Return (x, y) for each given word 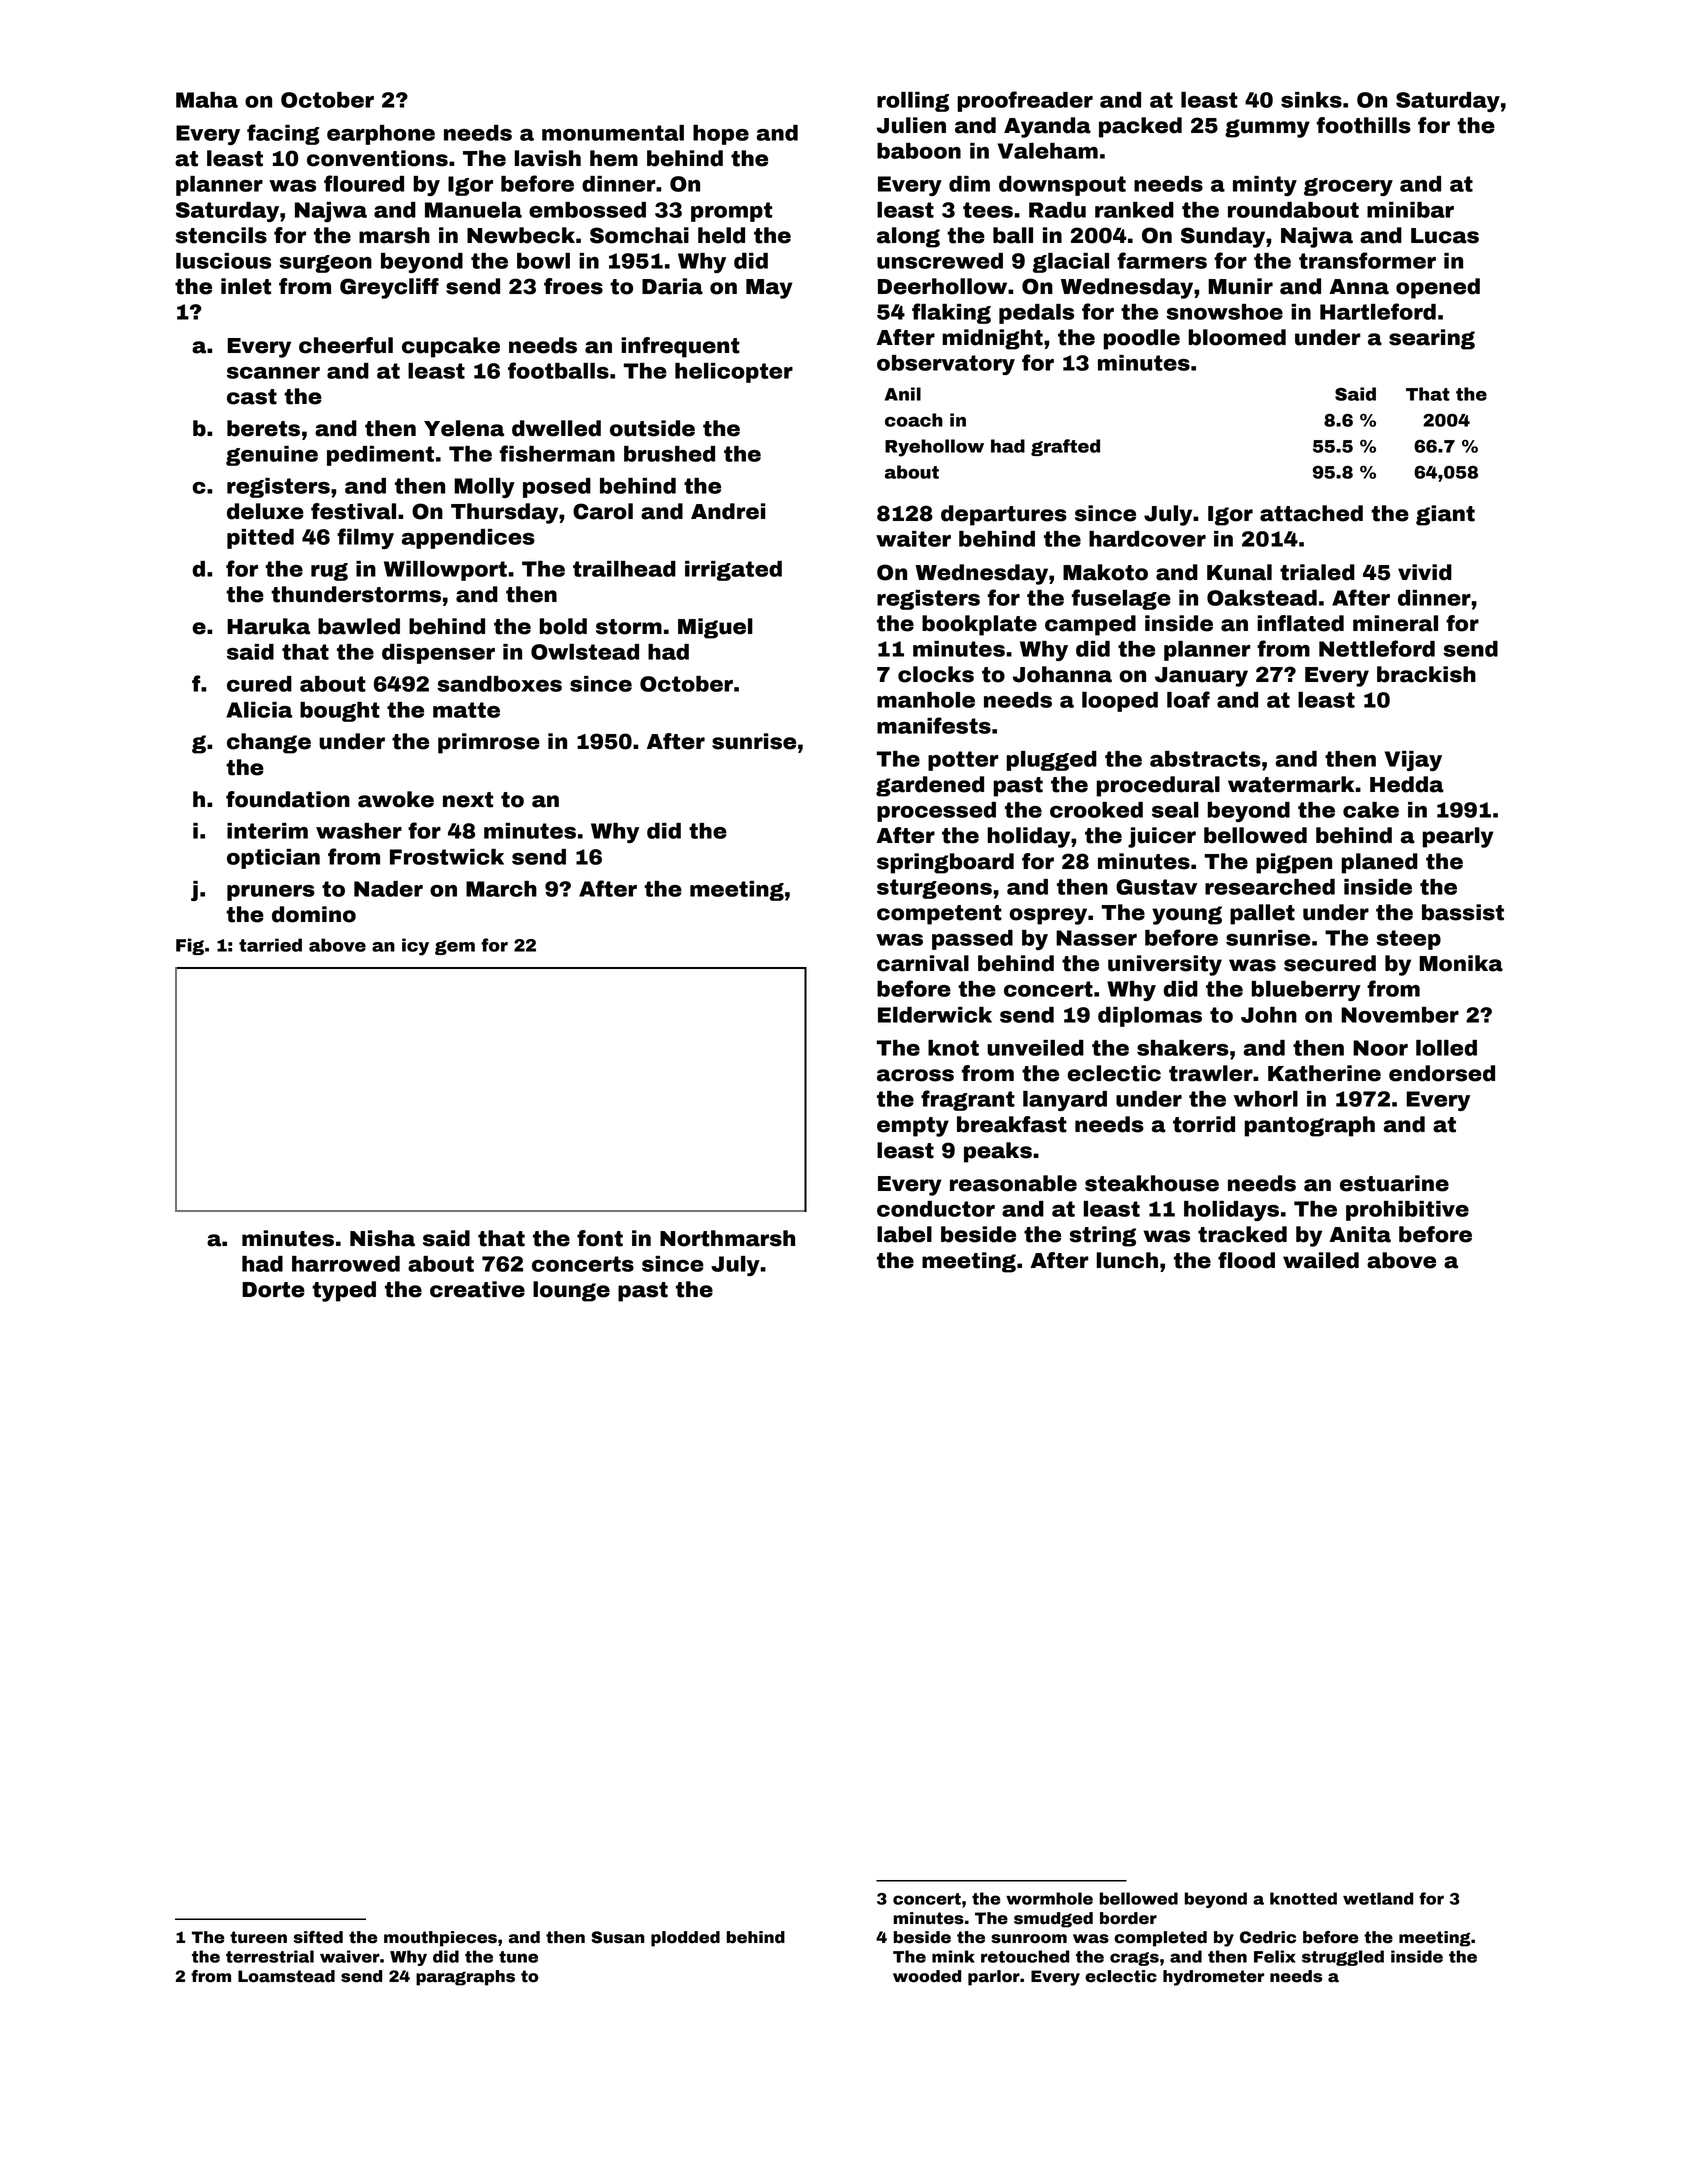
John (1269, 1015)
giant (1445, 515)
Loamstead (286, 1976)
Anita (1360, 1234)
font (600, 1238)
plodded (685, 1939)
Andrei (728, 511)
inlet (246, 286)
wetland (1378, 1898)
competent (939, 915)
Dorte (273, 1290)
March (501, 889)
